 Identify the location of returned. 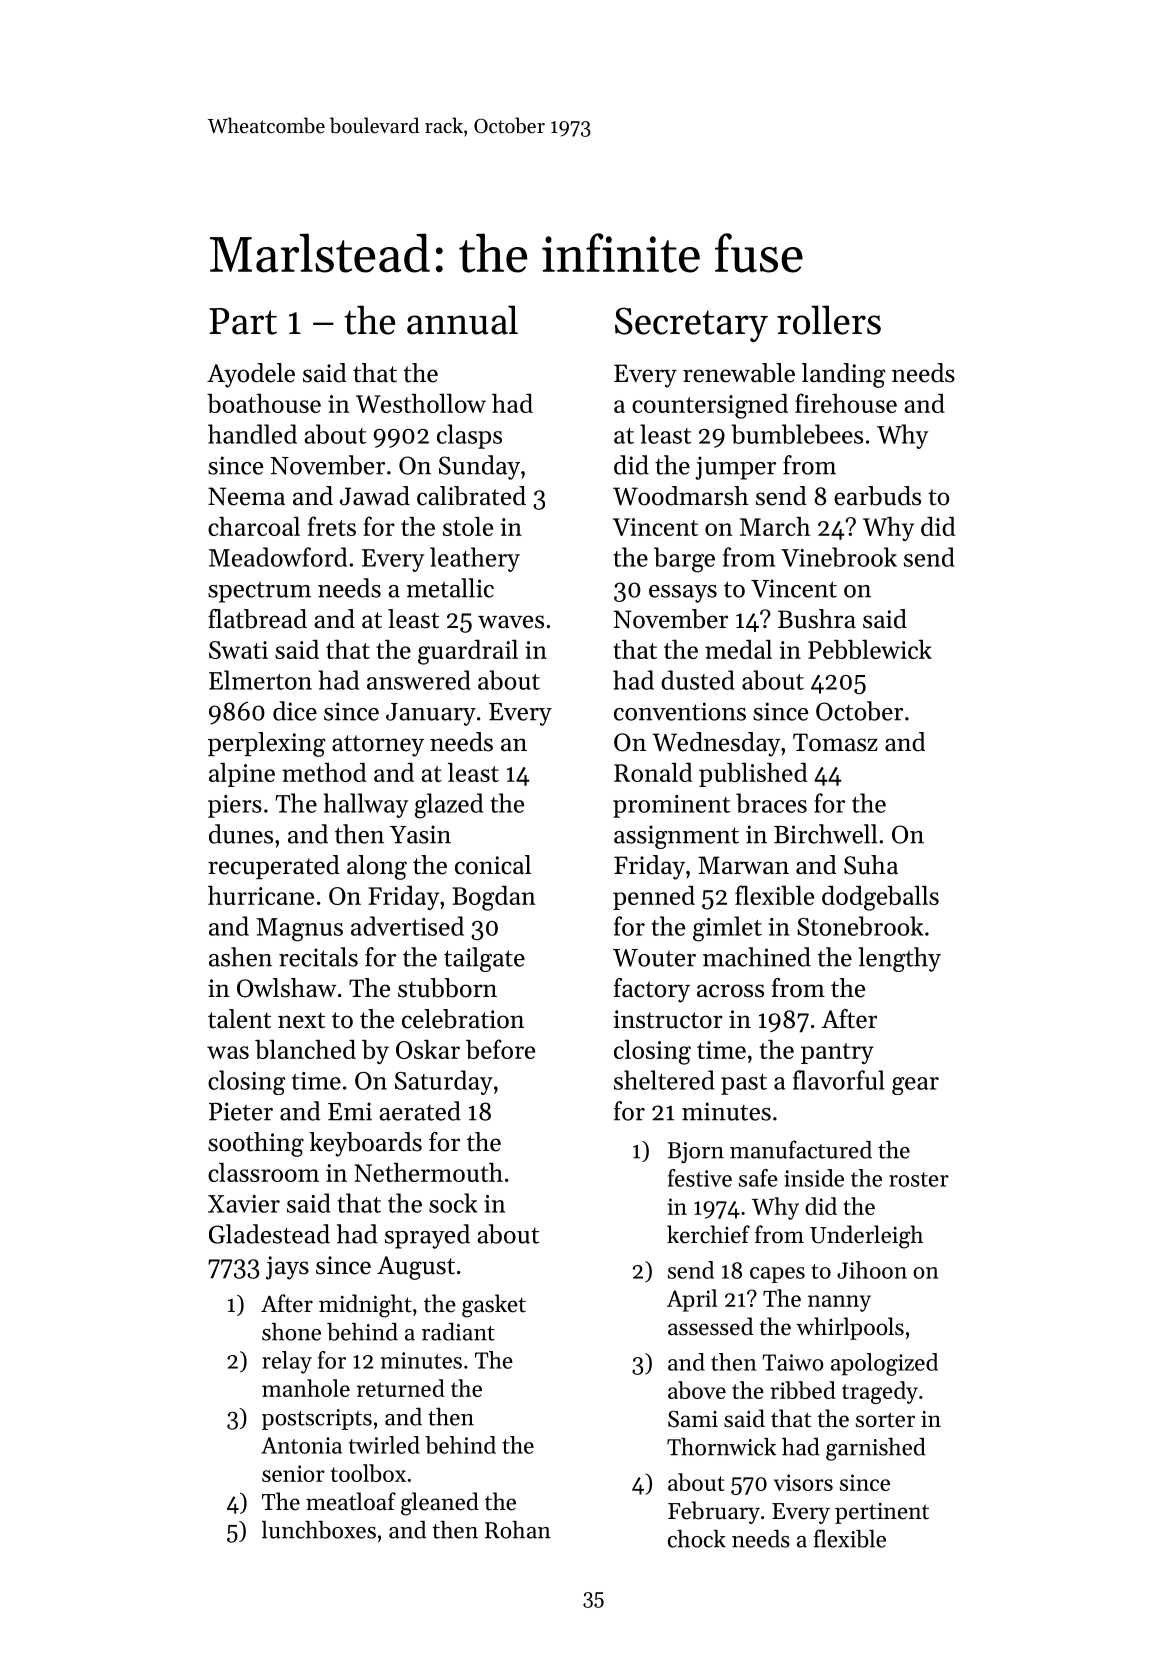
(401, 1388).
